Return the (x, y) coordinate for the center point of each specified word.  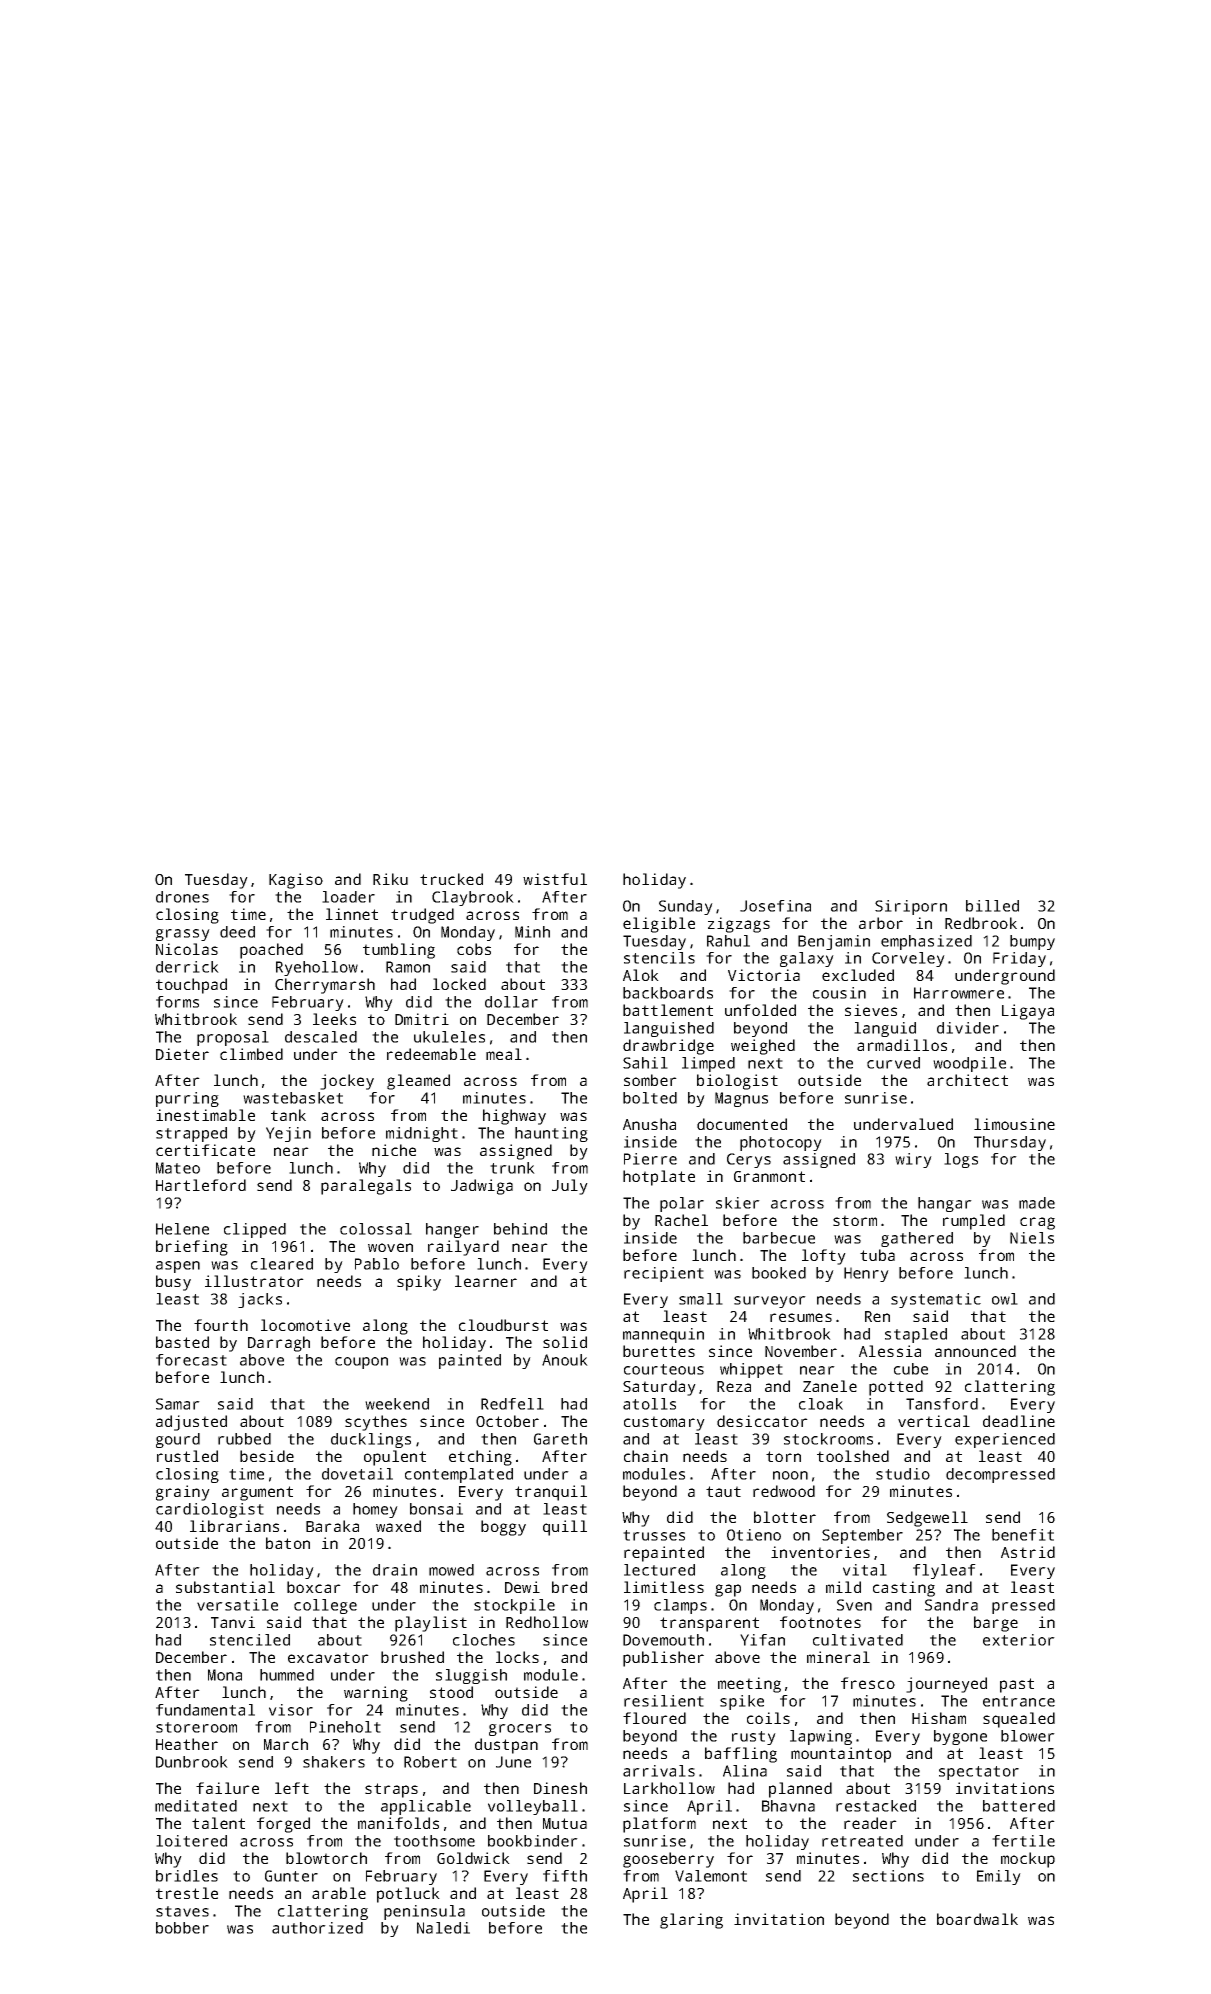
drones (182, 897)
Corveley (908, 959)
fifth (565, 1876)
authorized (317, 1928)
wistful (555, 879)
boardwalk (977, 1919)
